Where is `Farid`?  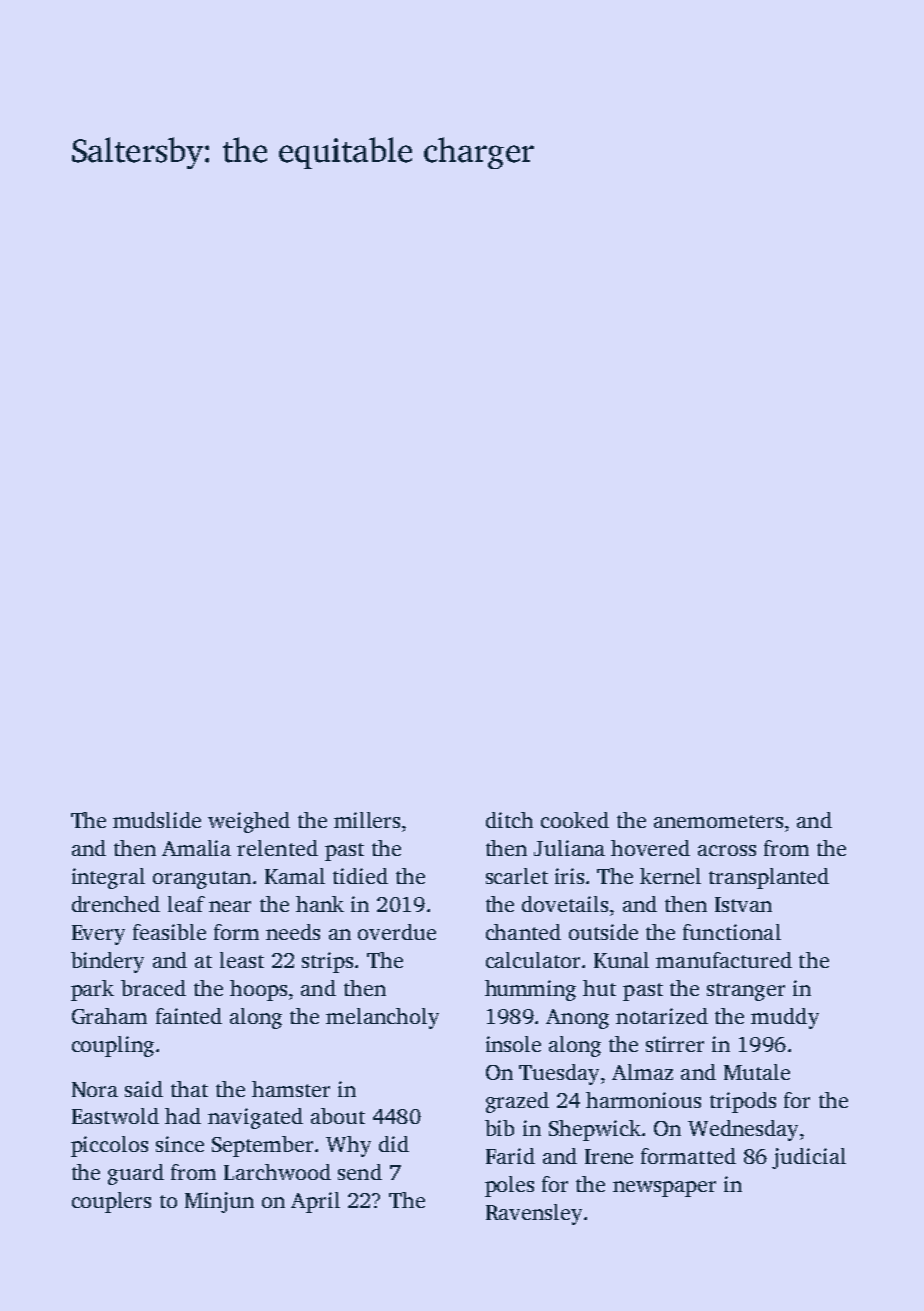
Farid is located at coordinates (510, 1156).
